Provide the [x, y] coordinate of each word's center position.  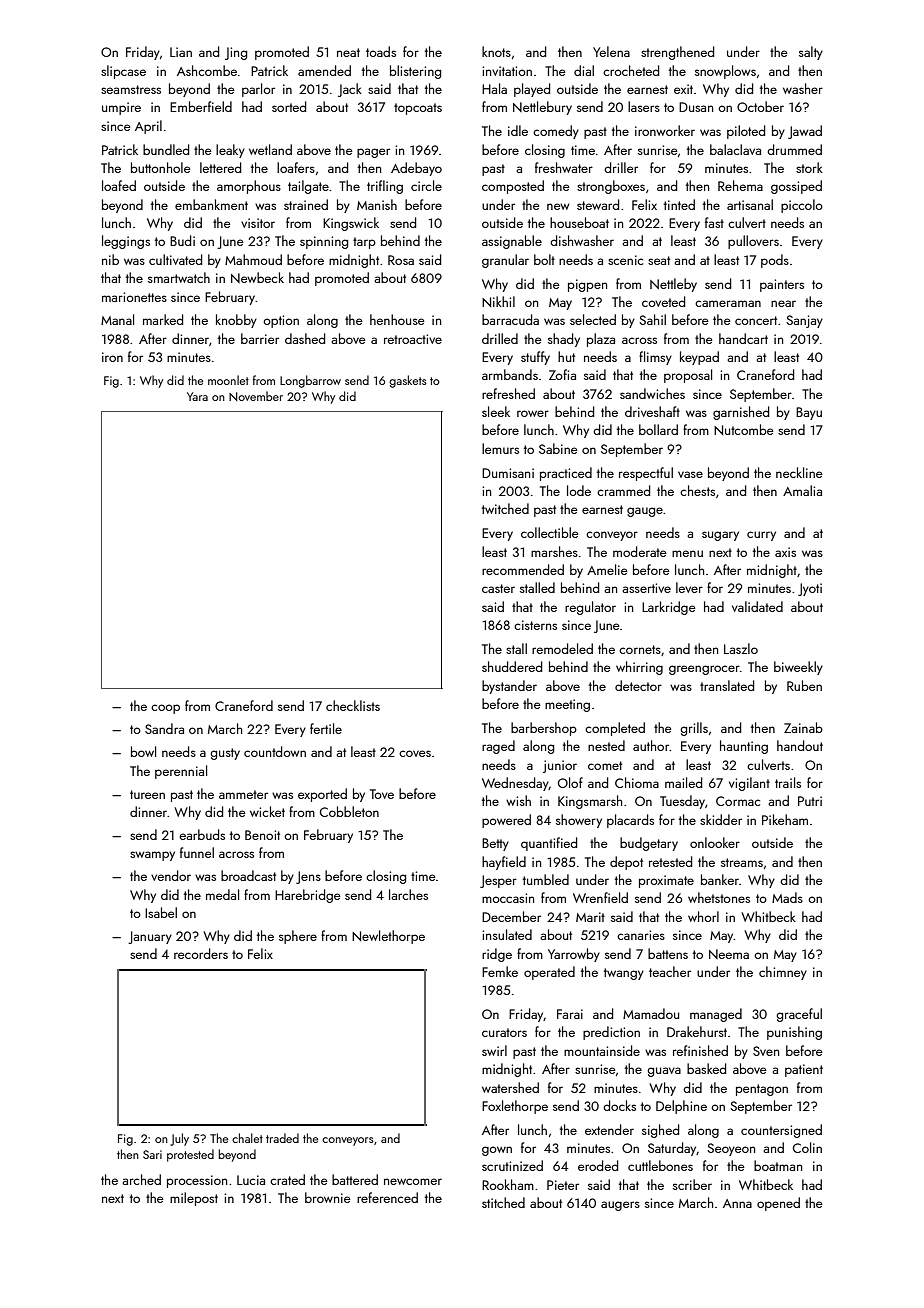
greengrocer [704, 670]
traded [282, 1138]
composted [513, 187]
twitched [505, 508]
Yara [197, 396]
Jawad [805, 132]
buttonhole [161, 167]
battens [668, 953]
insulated [507, 934]
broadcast [248, 875]
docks [619, 1105]
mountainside [602, 1050]
